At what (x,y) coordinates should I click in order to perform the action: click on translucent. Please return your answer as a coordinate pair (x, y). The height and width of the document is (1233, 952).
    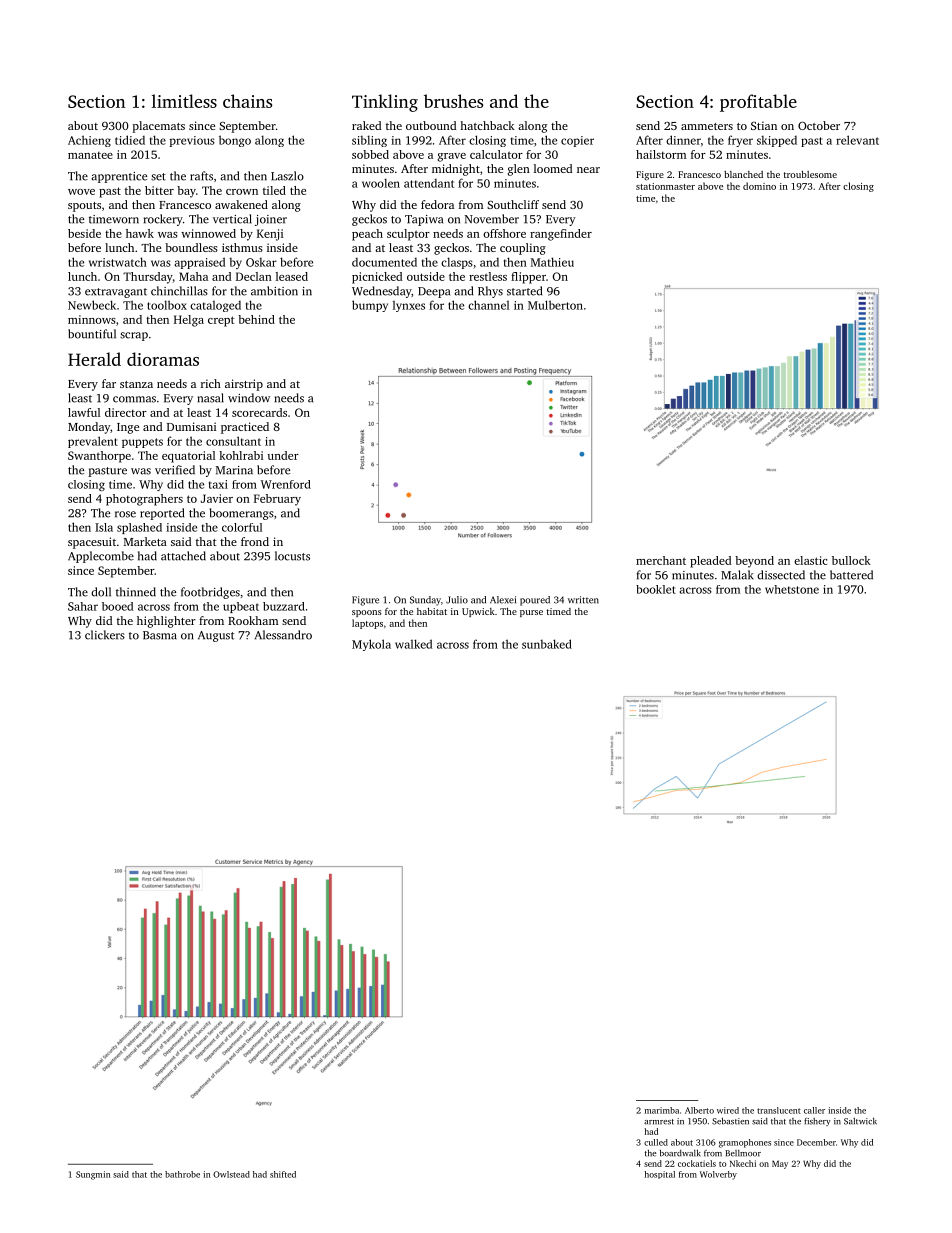
    Looking at the image, I should click on (779, 1110).
